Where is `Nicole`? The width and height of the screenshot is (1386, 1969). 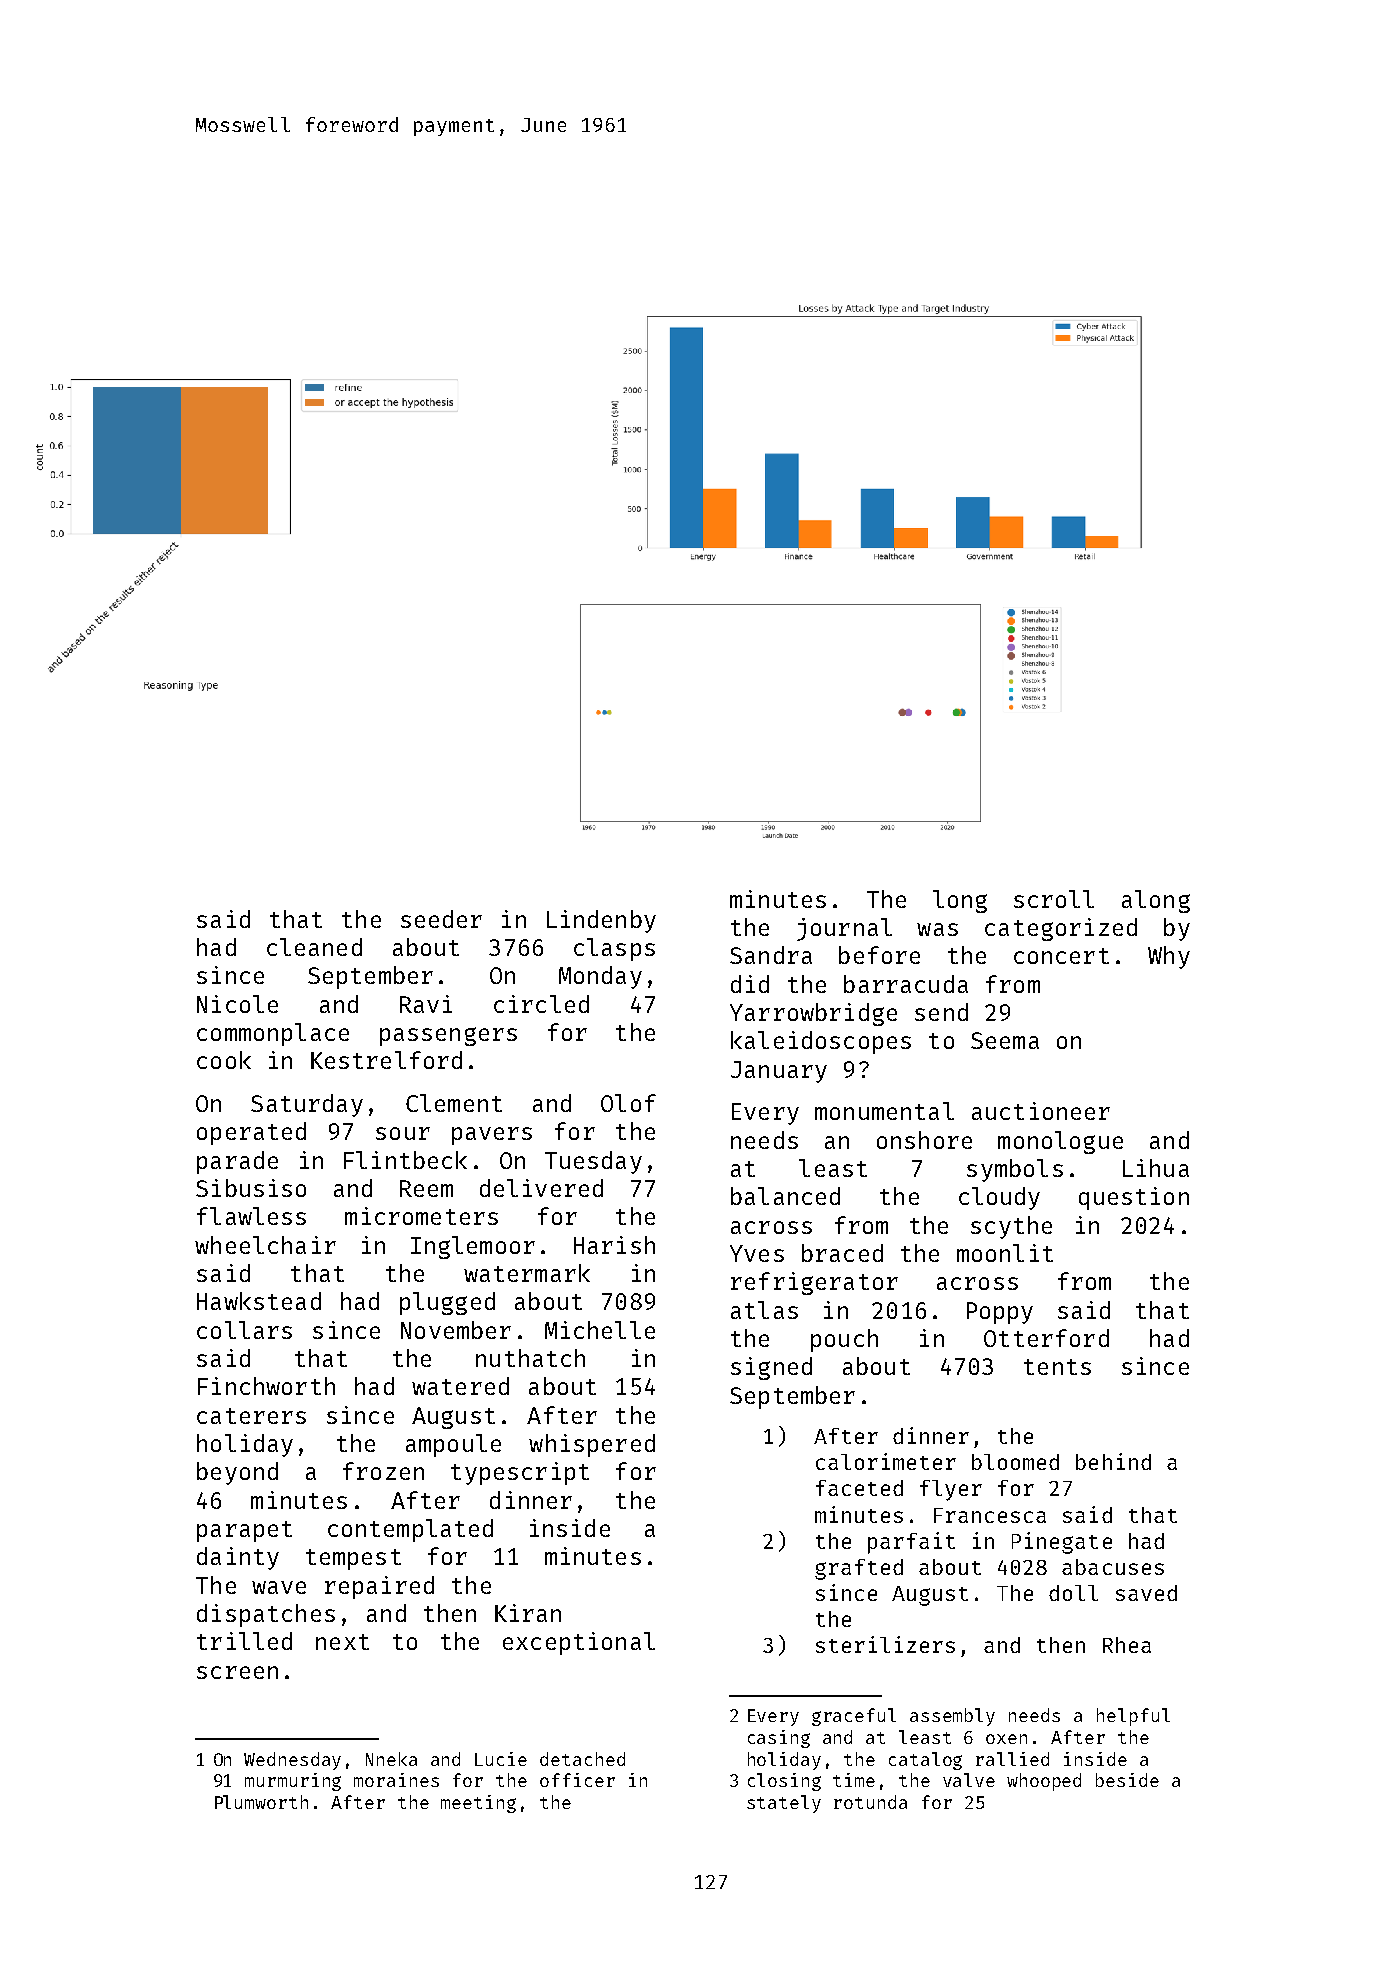
Nicole is located at coordinates (237, 1004).
